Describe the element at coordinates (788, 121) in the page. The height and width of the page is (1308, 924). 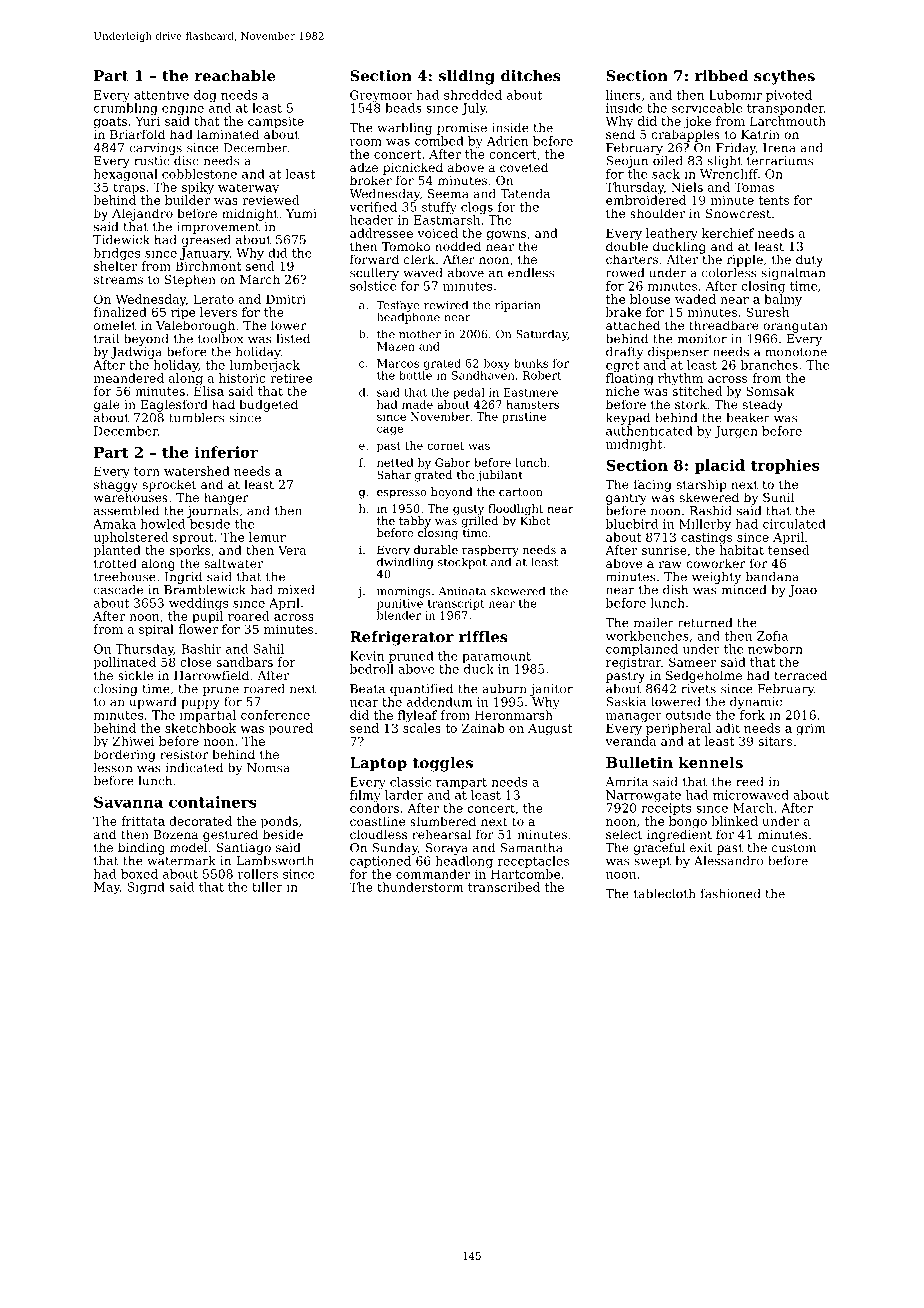
I see `Larchmouth` at that location.
